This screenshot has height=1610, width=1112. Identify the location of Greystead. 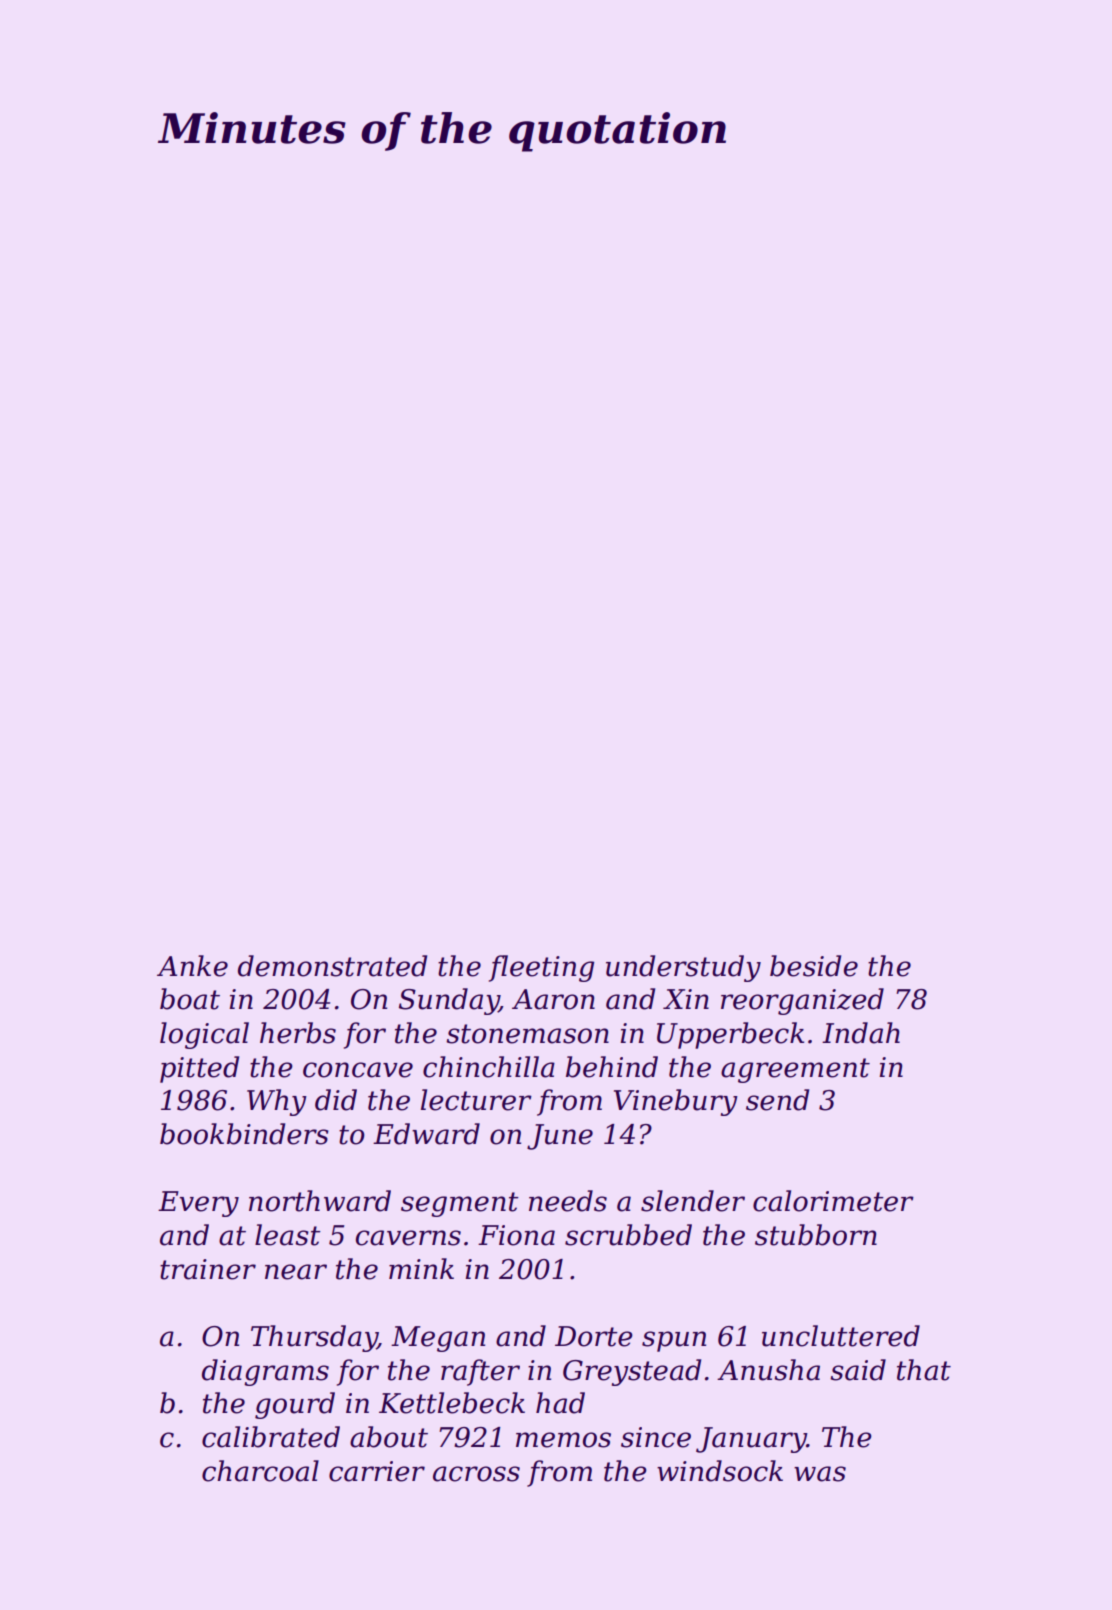
(632, 1372).
